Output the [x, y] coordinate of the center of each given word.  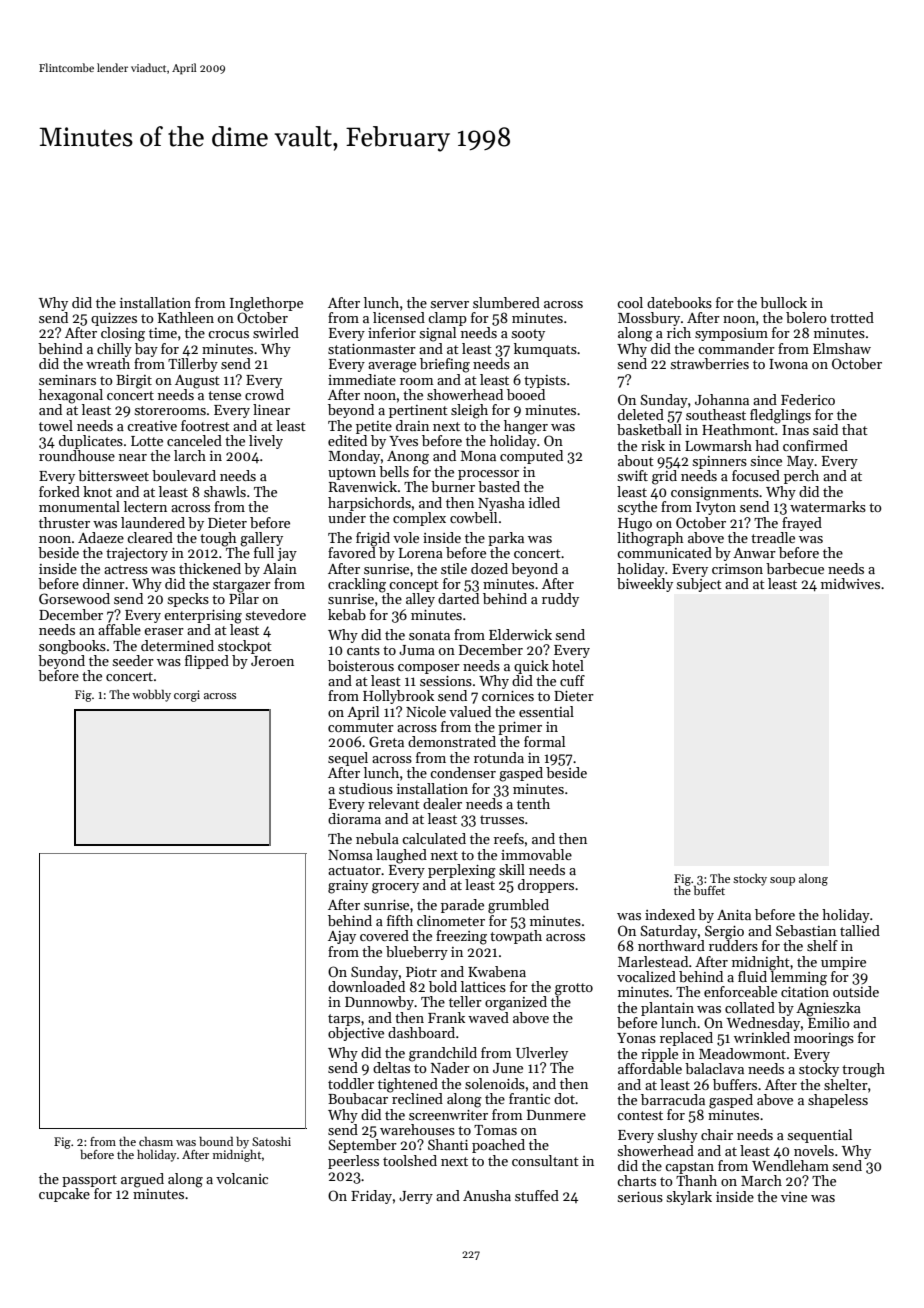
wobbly [151, 695]
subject [699, 585]
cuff [572, 680]
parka [506, 539]
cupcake [64, 1195]
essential [546, 711]
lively [266, 442]
